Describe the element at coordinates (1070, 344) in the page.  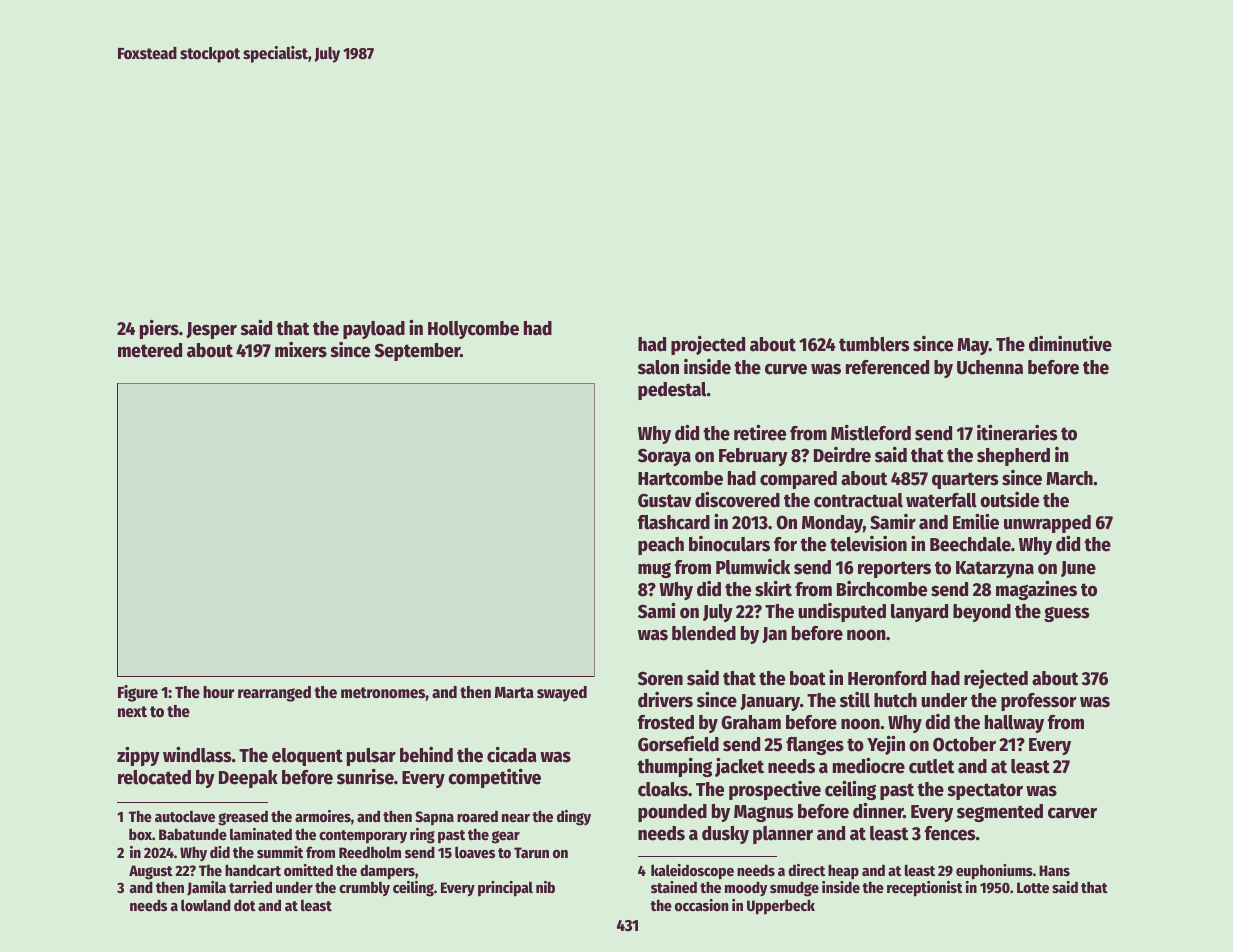
I see `diminutive` at that location.
